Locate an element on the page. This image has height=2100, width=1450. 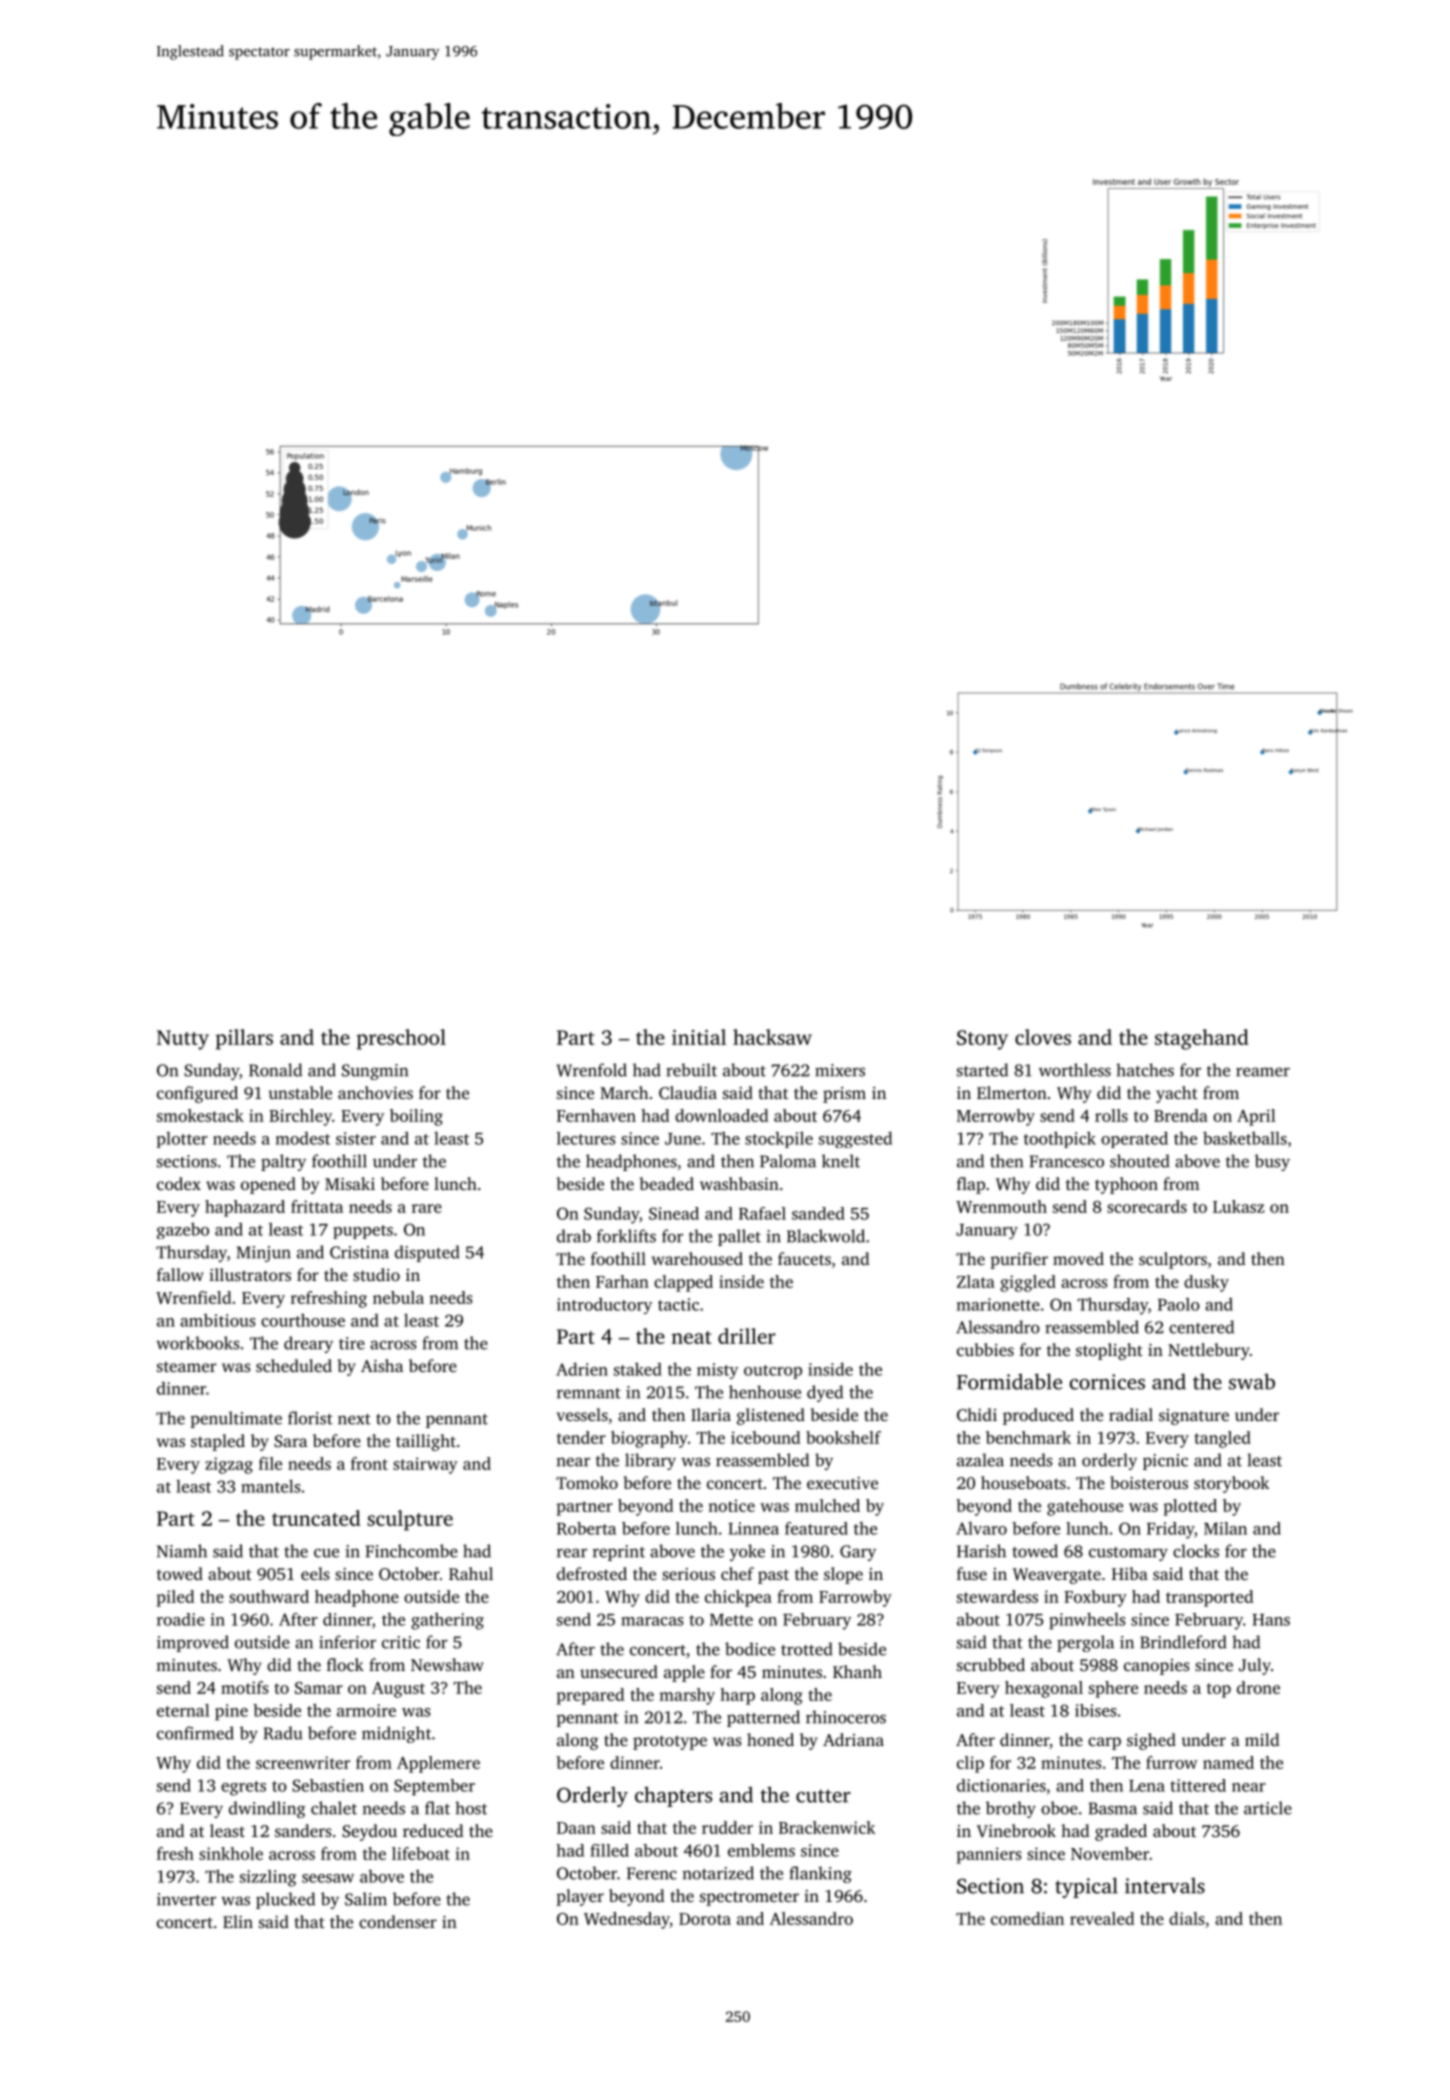
pergola is located at coordinates (1085, 1643).
